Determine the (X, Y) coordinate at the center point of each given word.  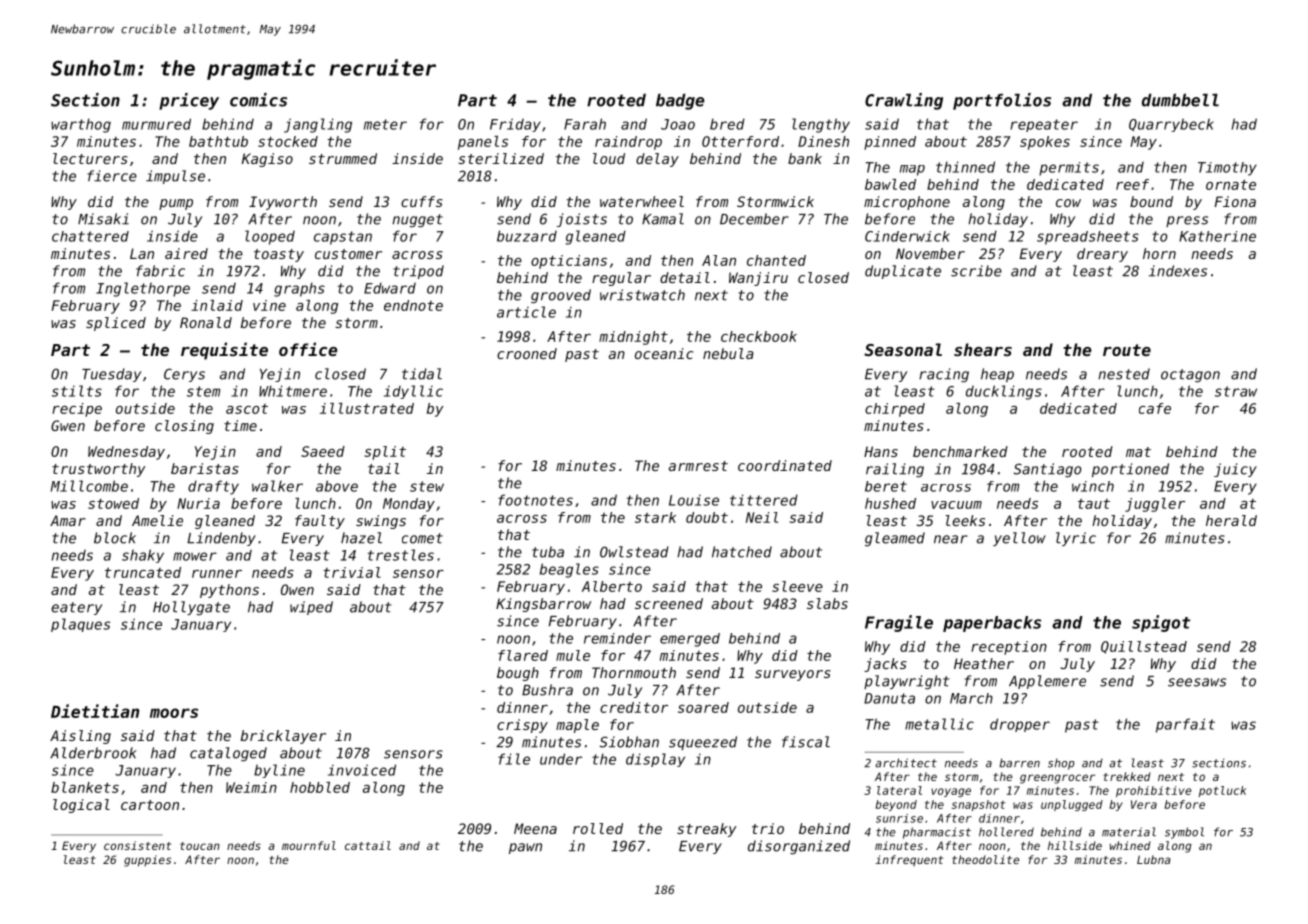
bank (805, 158)
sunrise (899, 818)
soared (703, 707)
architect (906, 763)
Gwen (68, 425)
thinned (965, 167)
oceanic (664, 353)
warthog (81, 125)
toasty (279, 255)
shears (983, 349)
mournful (309, 845)
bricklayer (283, 737)
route (1127, 350)
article (526, 312)
